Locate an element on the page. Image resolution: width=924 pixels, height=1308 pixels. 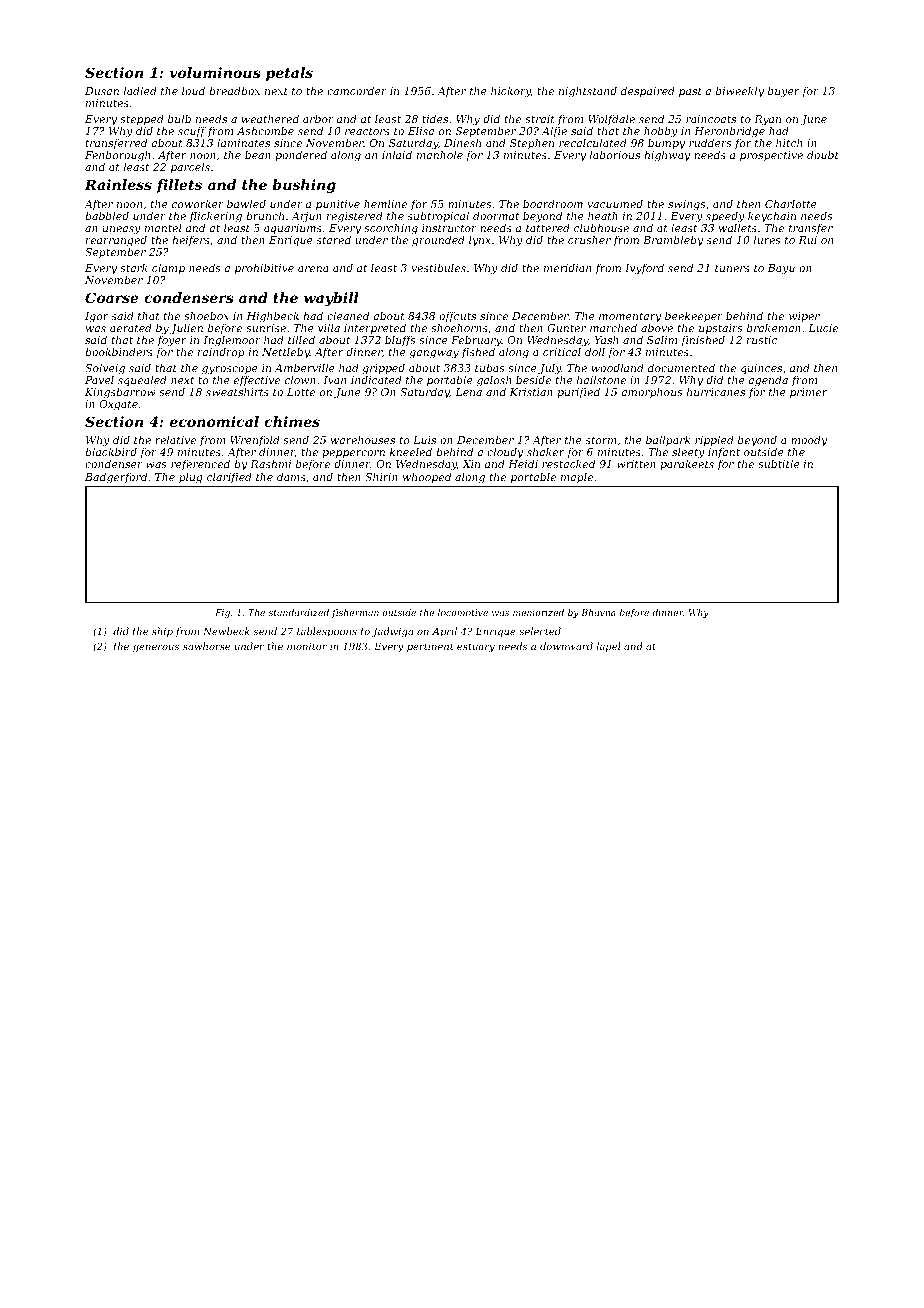
Lucie is located at coordinates (823, 328).
